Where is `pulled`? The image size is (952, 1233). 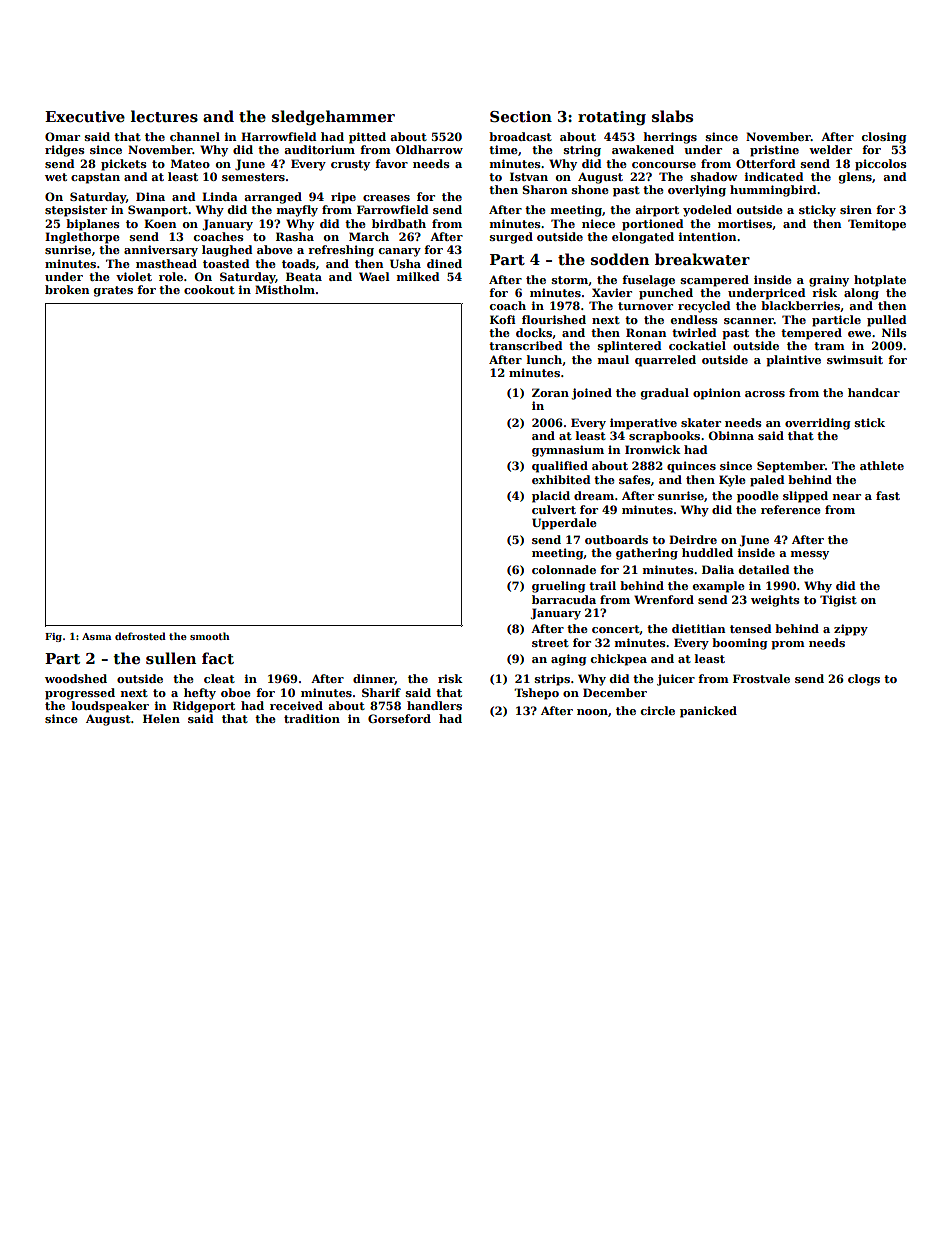
pulled is located at coordinates (886, 321).
